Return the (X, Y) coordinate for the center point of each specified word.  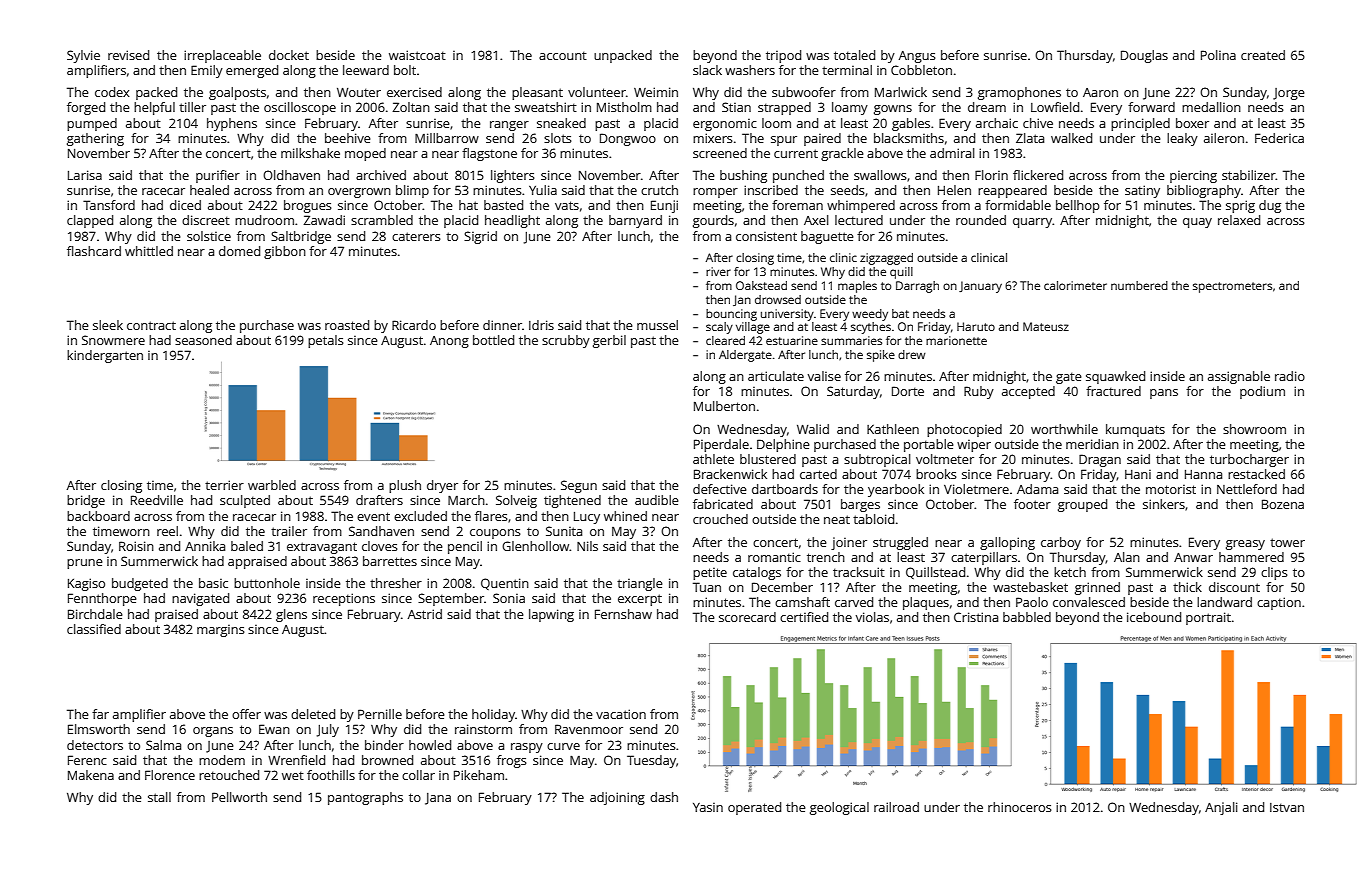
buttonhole (267, 583)
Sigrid (480, 237)
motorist (1171, 489)
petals (326, 341)
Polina (1218, 55)
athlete (713, 459)
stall (159, 797)
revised (128, 55)
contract (151, 325)
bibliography (1204, 191)
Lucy (587, 518)
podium (1262, 392)
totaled (854, 55)
